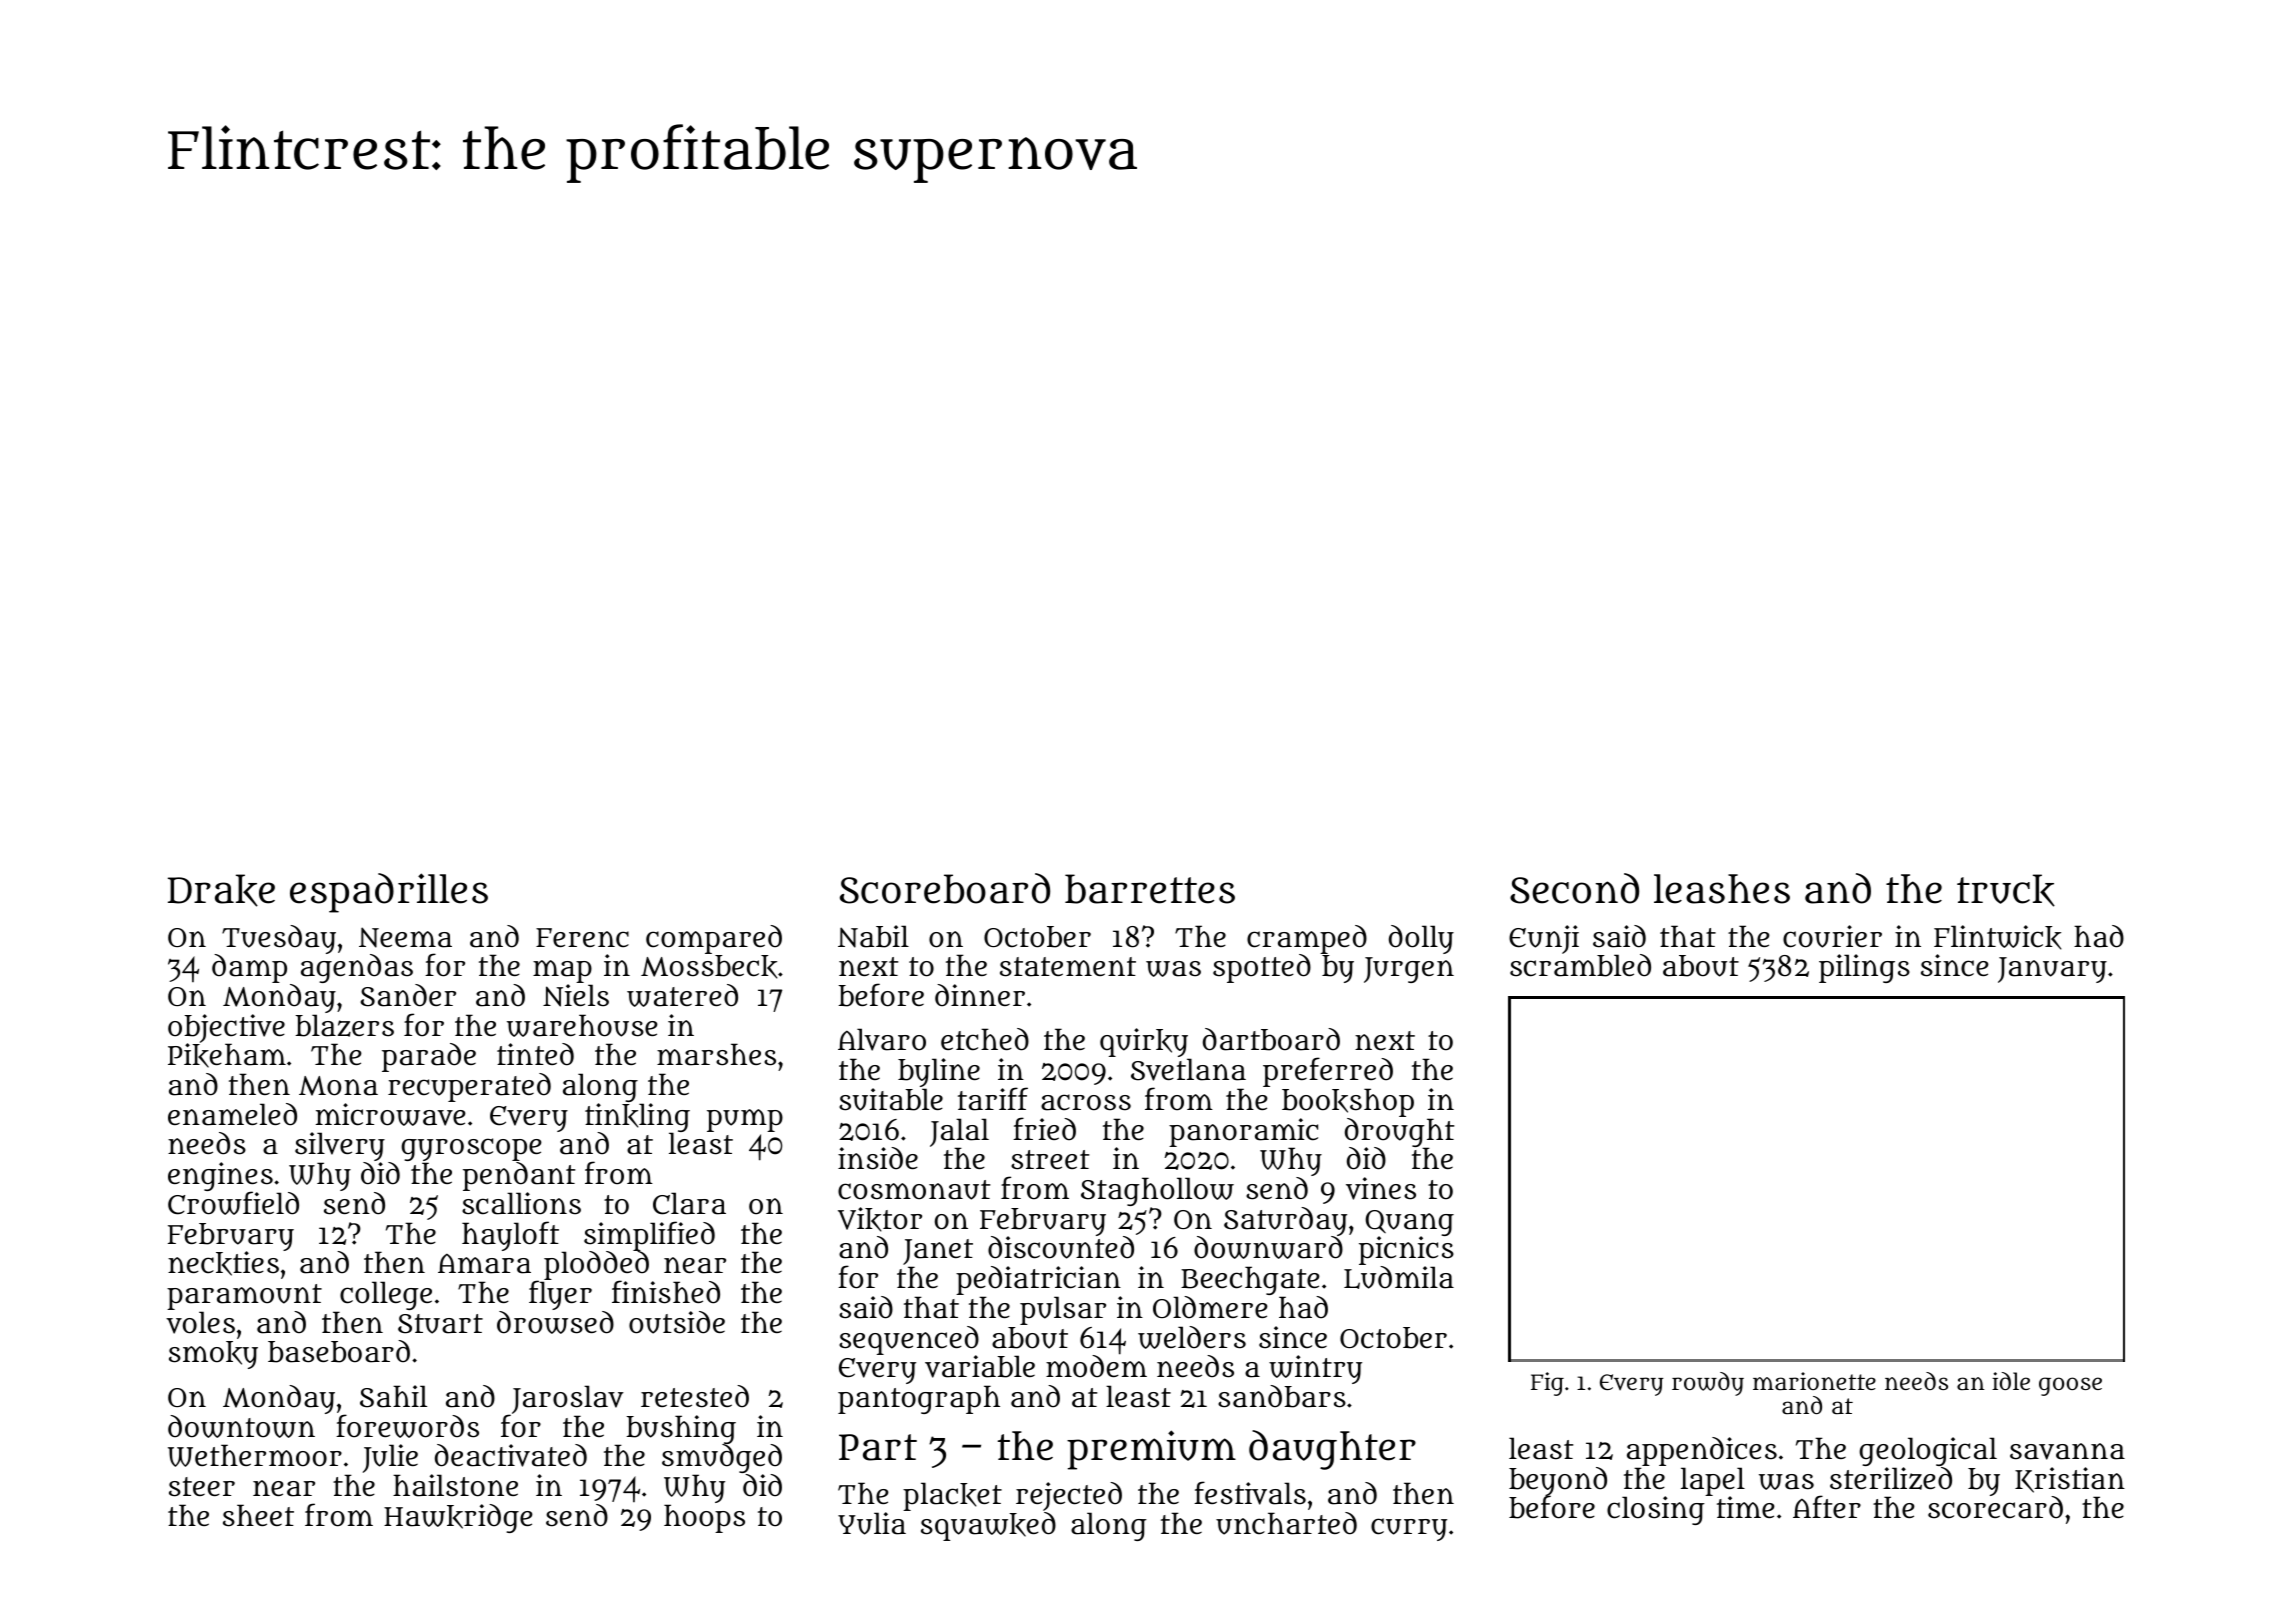 Image resolution: width=2292 pixels, height=1620 pixels. I want to click on deactivated, so click(511, 1455).
